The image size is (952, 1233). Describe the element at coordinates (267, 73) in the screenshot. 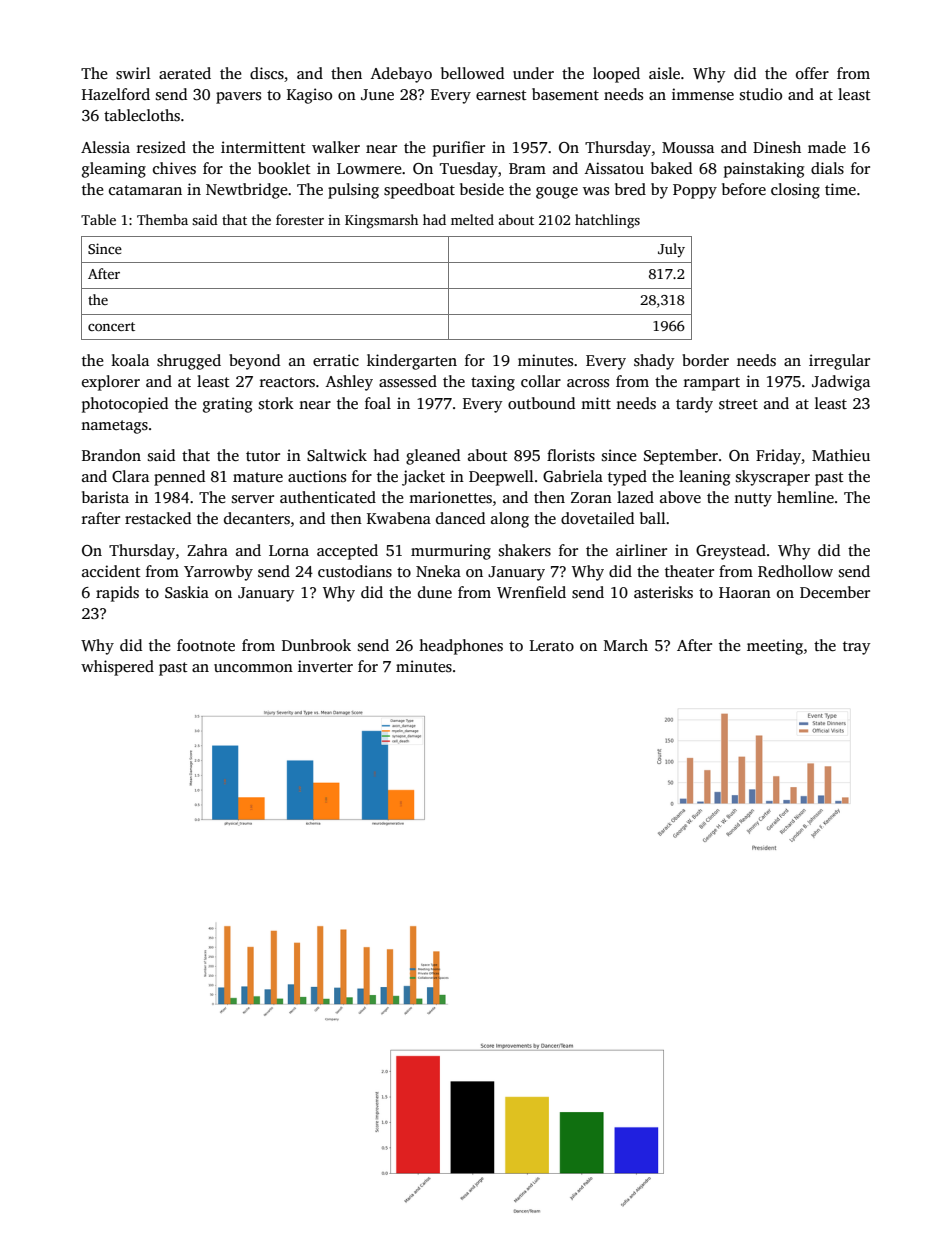

I see `discs` at that location.
